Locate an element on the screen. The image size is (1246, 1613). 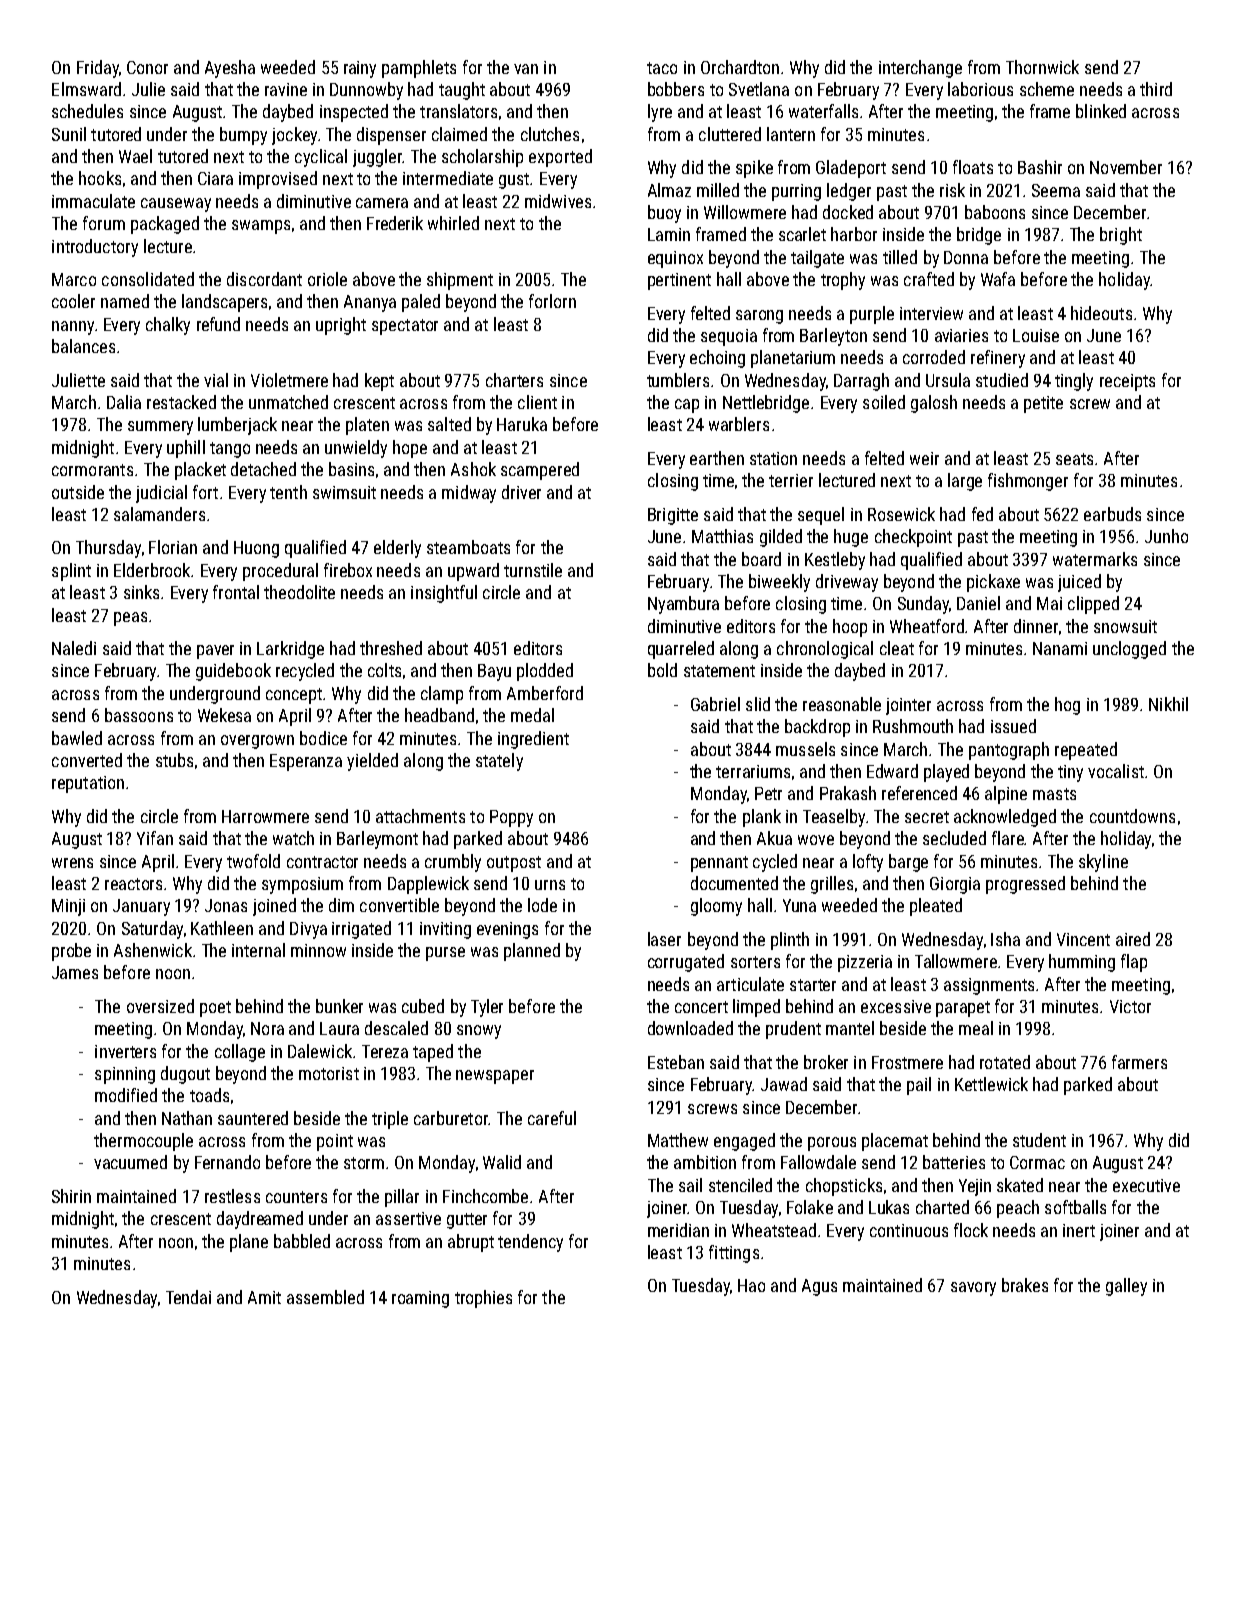
Tendai is located at coordinates (188, 1297).
